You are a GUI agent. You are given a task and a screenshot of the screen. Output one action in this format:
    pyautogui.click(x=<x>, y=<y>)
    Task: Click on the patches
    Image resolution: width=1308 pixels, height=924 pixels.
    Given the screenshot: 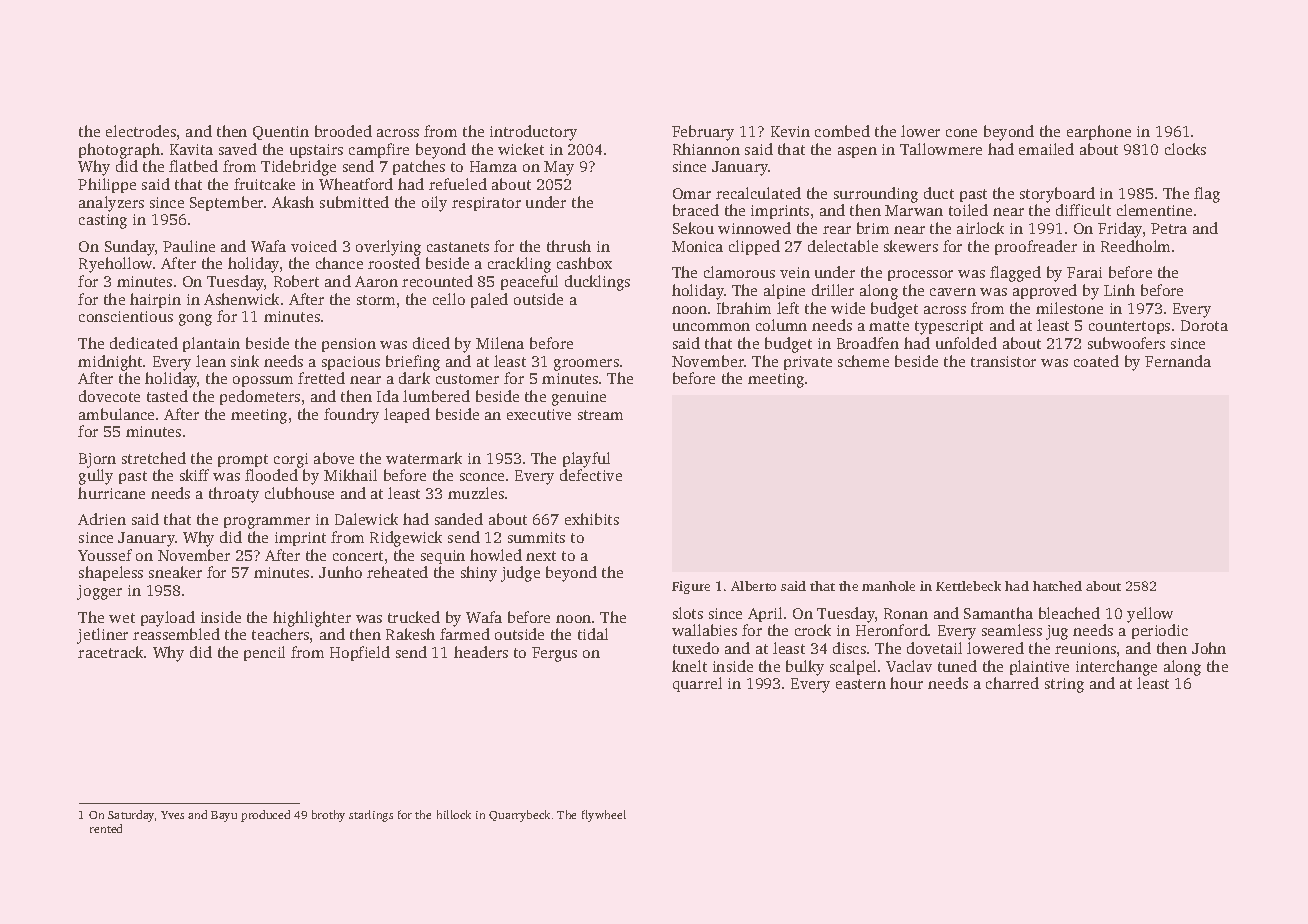 What is the action you would take?
    pyautogui.click(x=419, y=167)
